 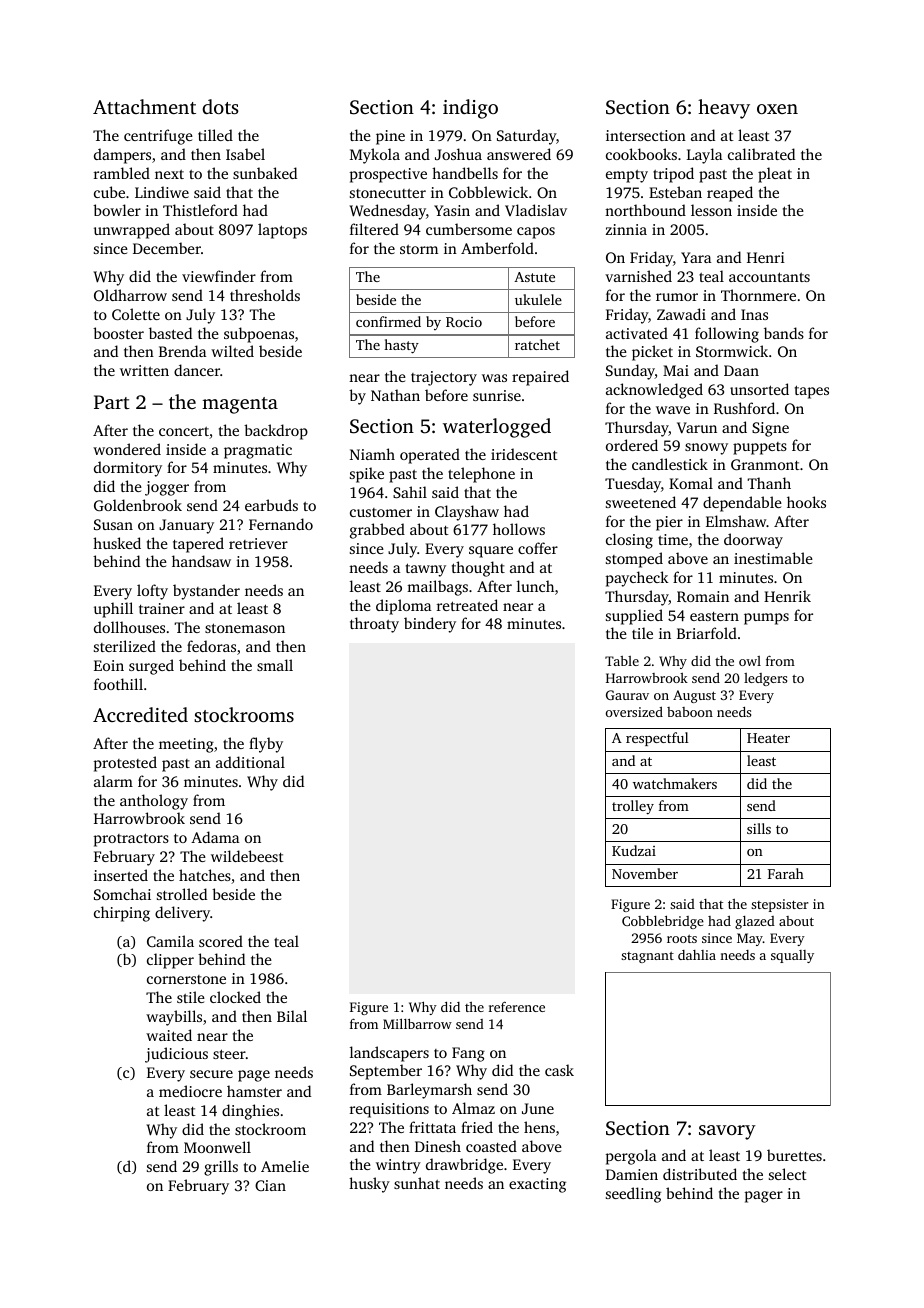 I want to click on dampers, so click(x=122, y=156).
